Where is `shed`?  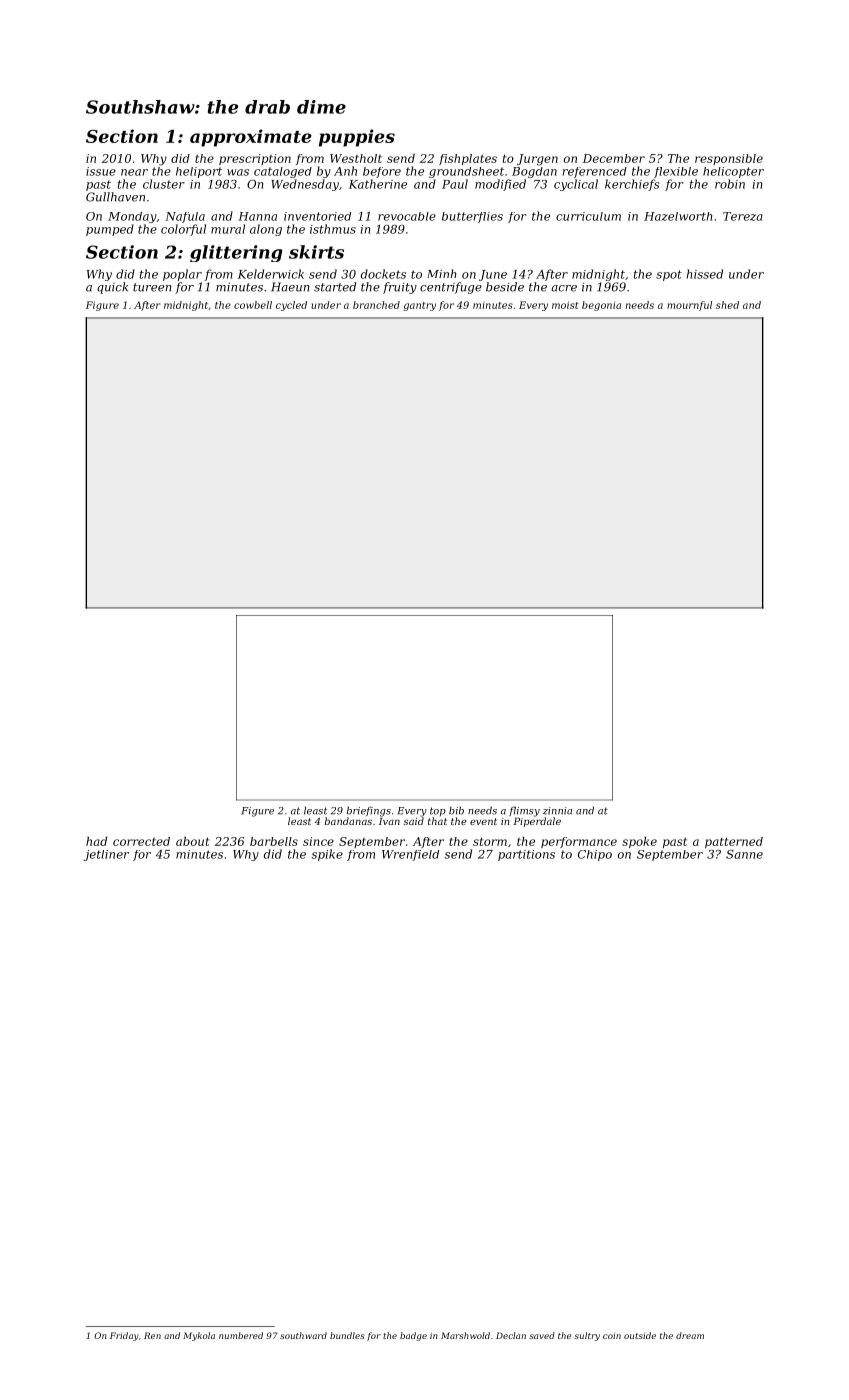
shed is located at coordinates (727, 305).
